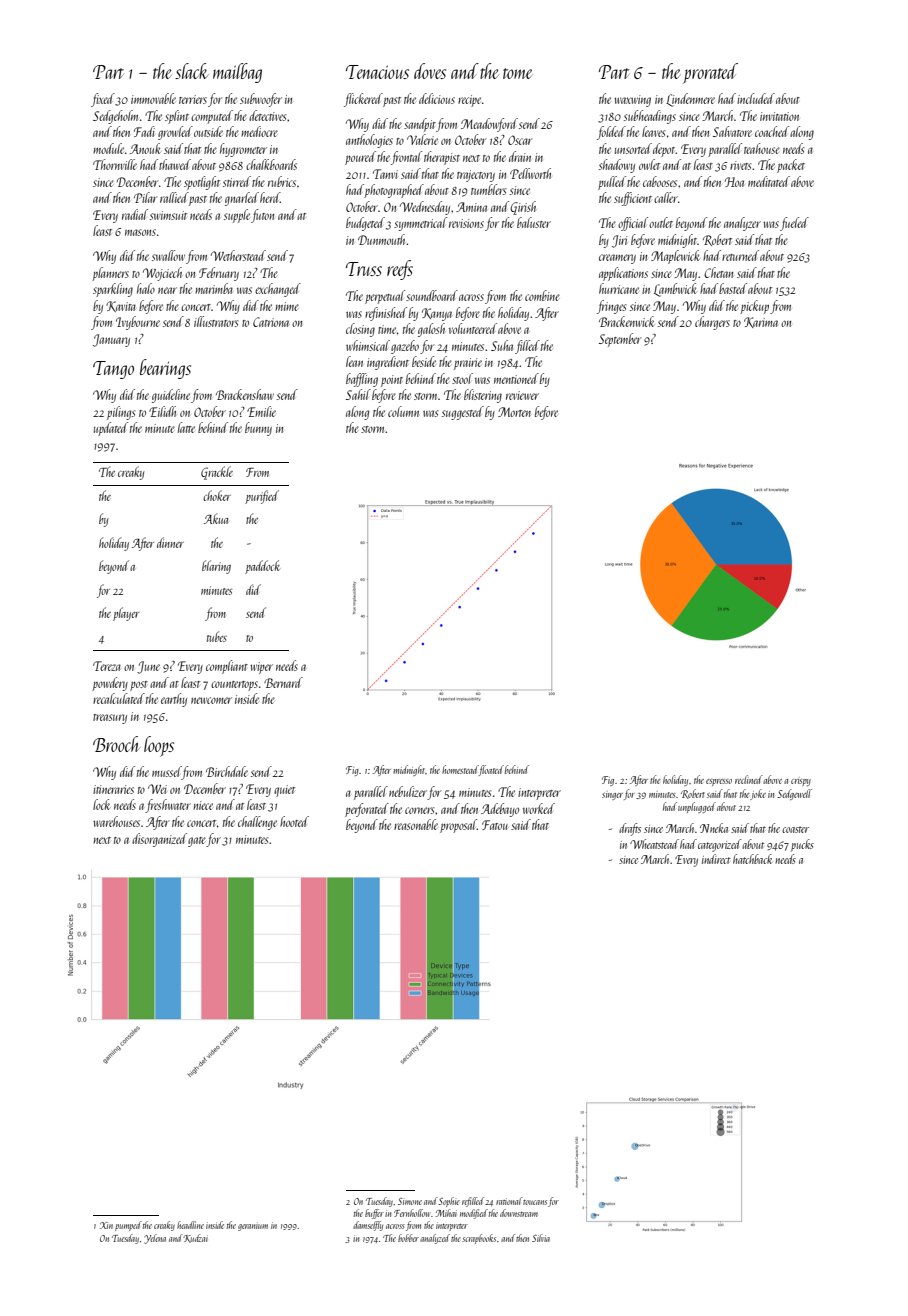 The image size is (908, 1316). I want to click on Bernard, so click(283, 682).
